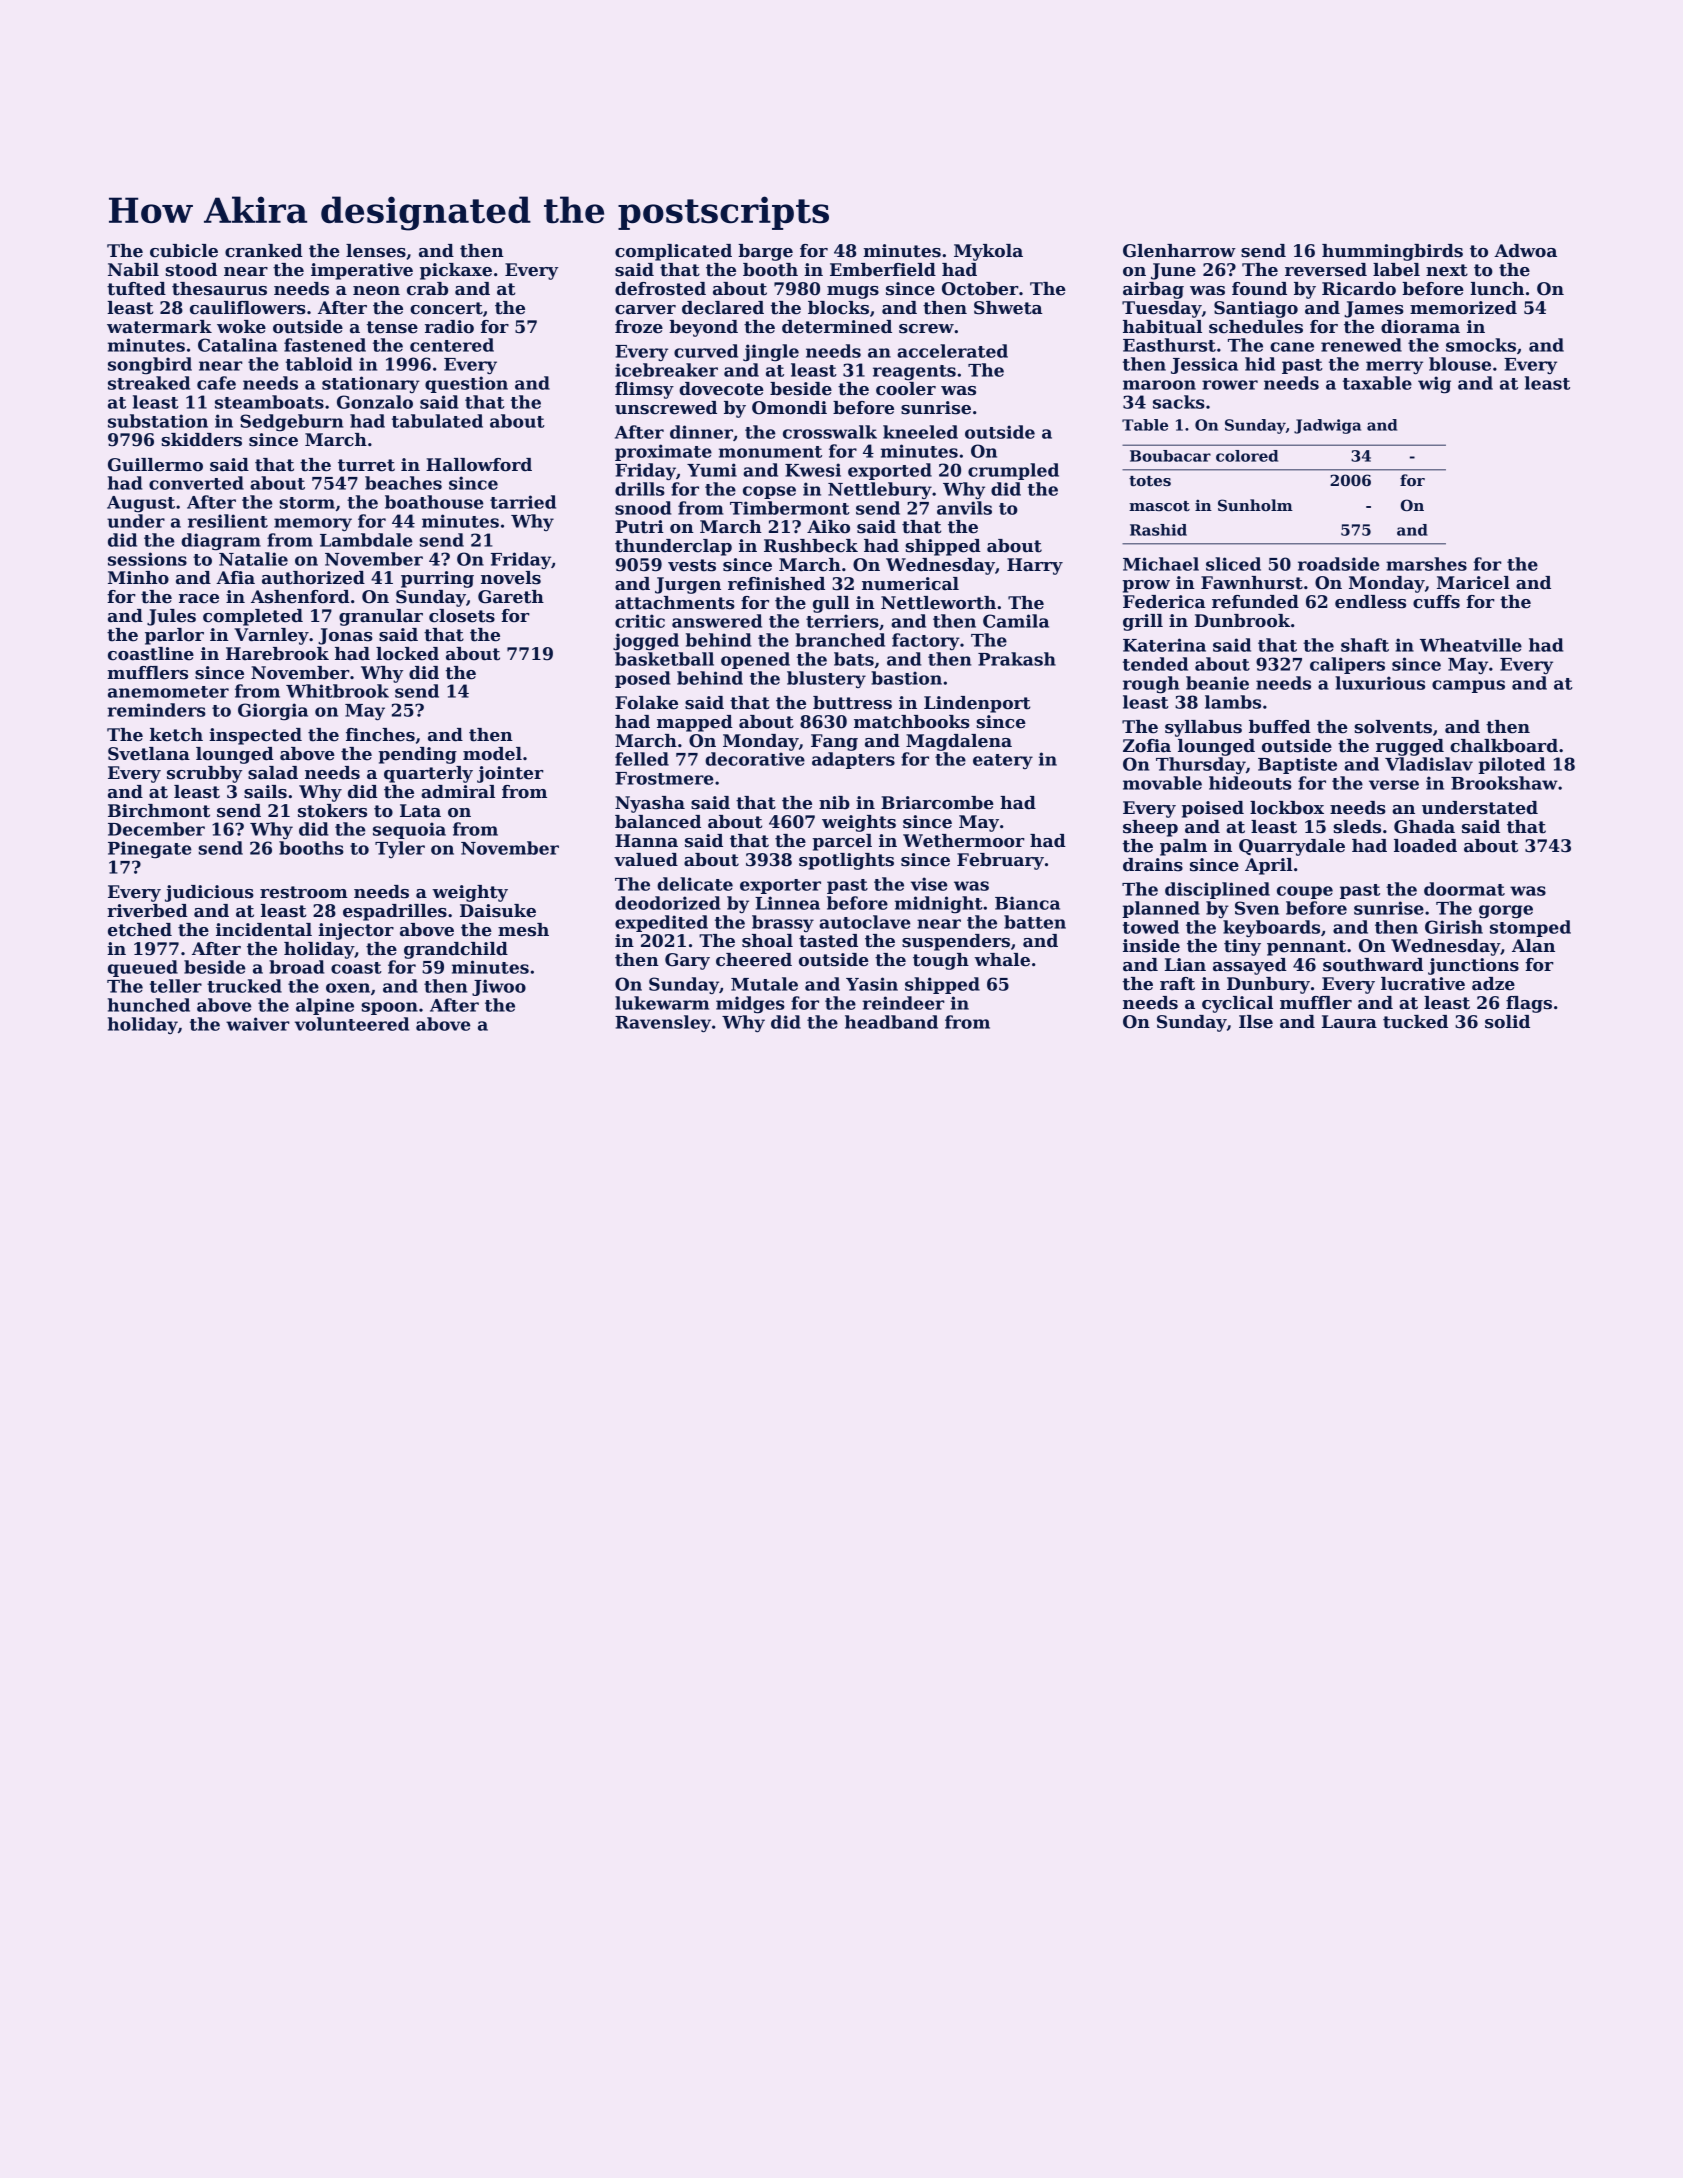 The height and width of the document is (2178, 1683). What do you see at coordinates (831, 604) in the document?
I see `gull` at bounding box center [831, 604].
